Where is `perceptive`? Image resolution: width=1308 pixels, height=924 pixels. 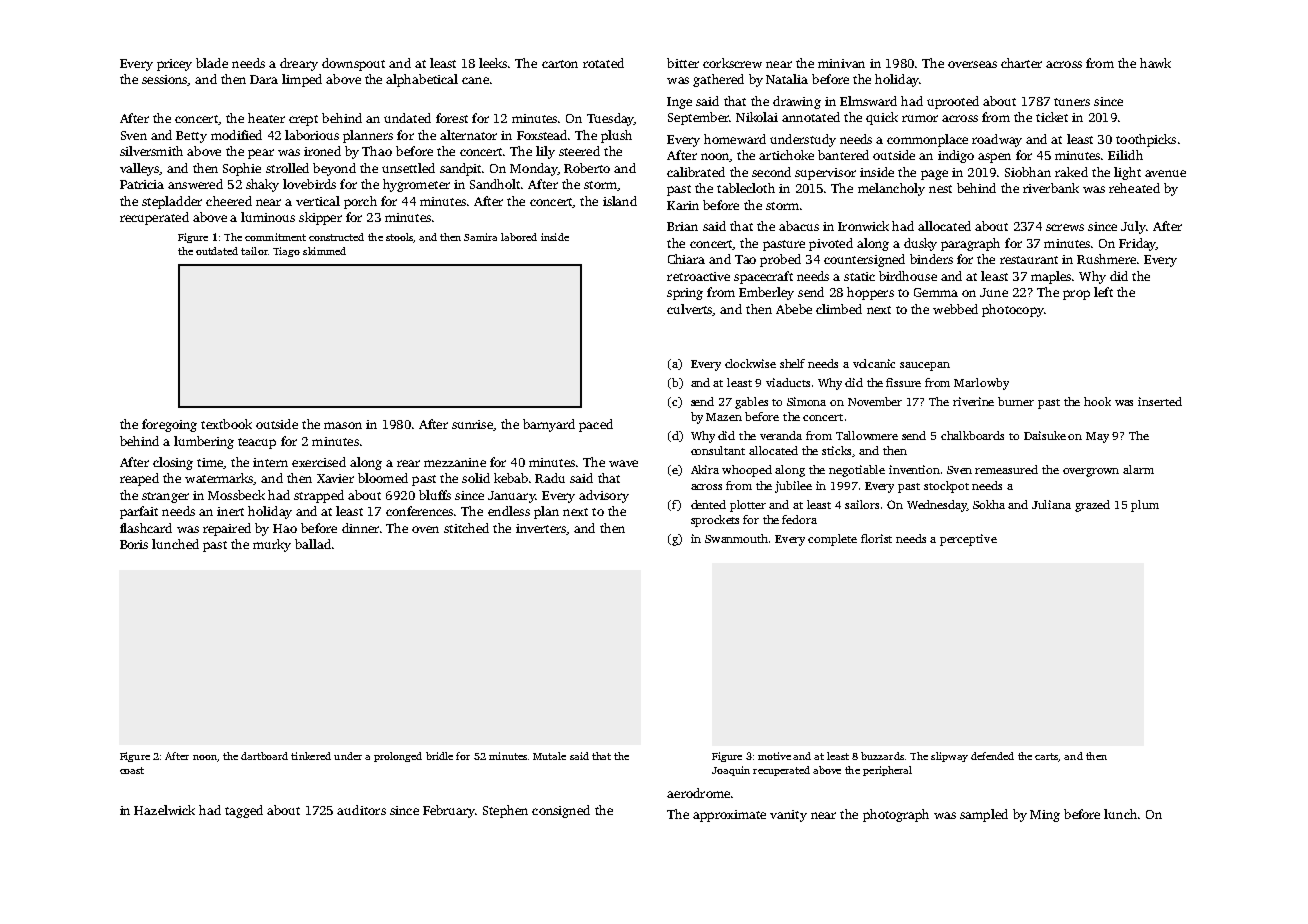 perceptive is located at coordinates (968, 540).
